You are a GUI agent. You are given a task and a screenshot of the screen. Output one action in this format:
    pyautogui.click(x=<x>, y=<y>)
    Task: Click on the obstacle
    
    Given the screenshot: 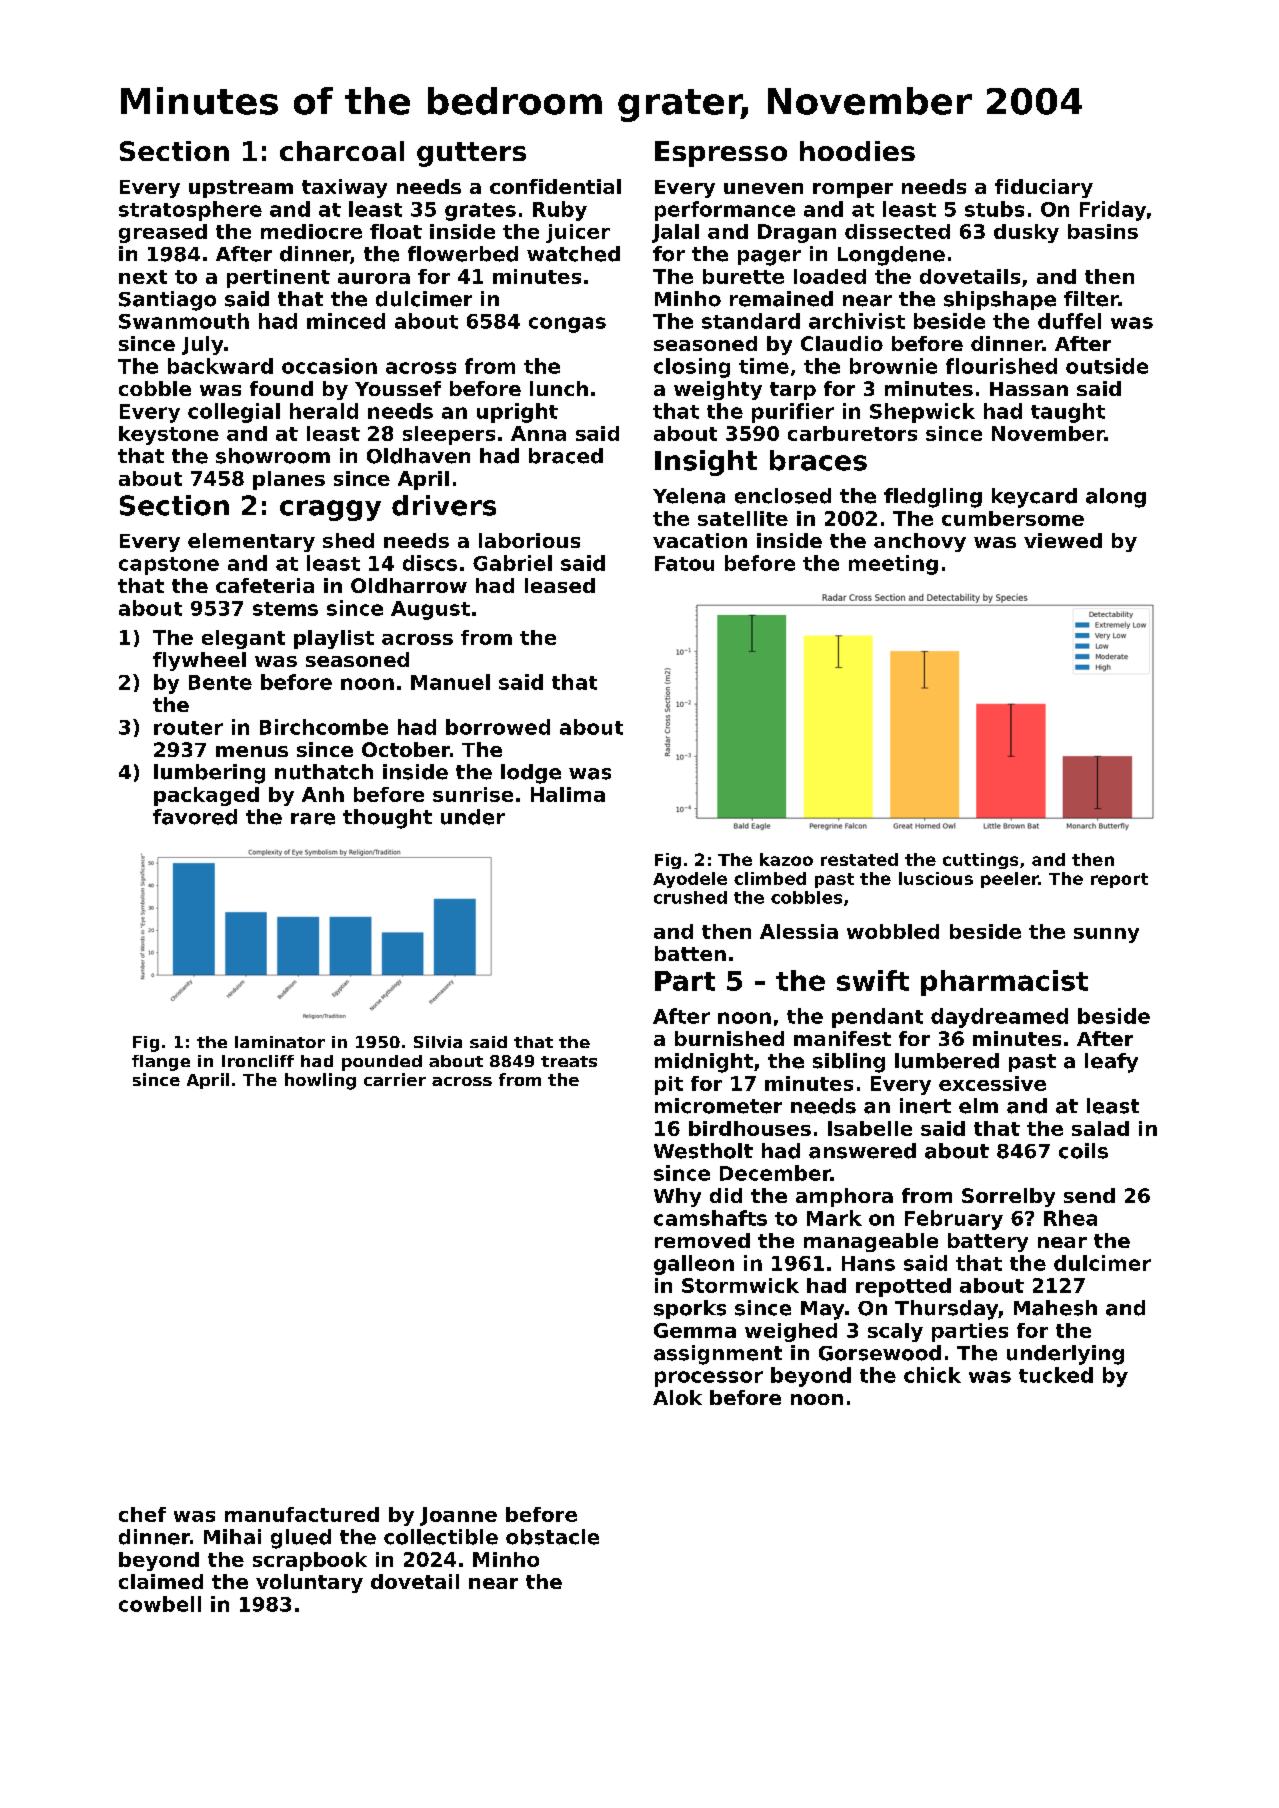 What is the action you would take?
    pyautogui.click(x=552, y=1537)
